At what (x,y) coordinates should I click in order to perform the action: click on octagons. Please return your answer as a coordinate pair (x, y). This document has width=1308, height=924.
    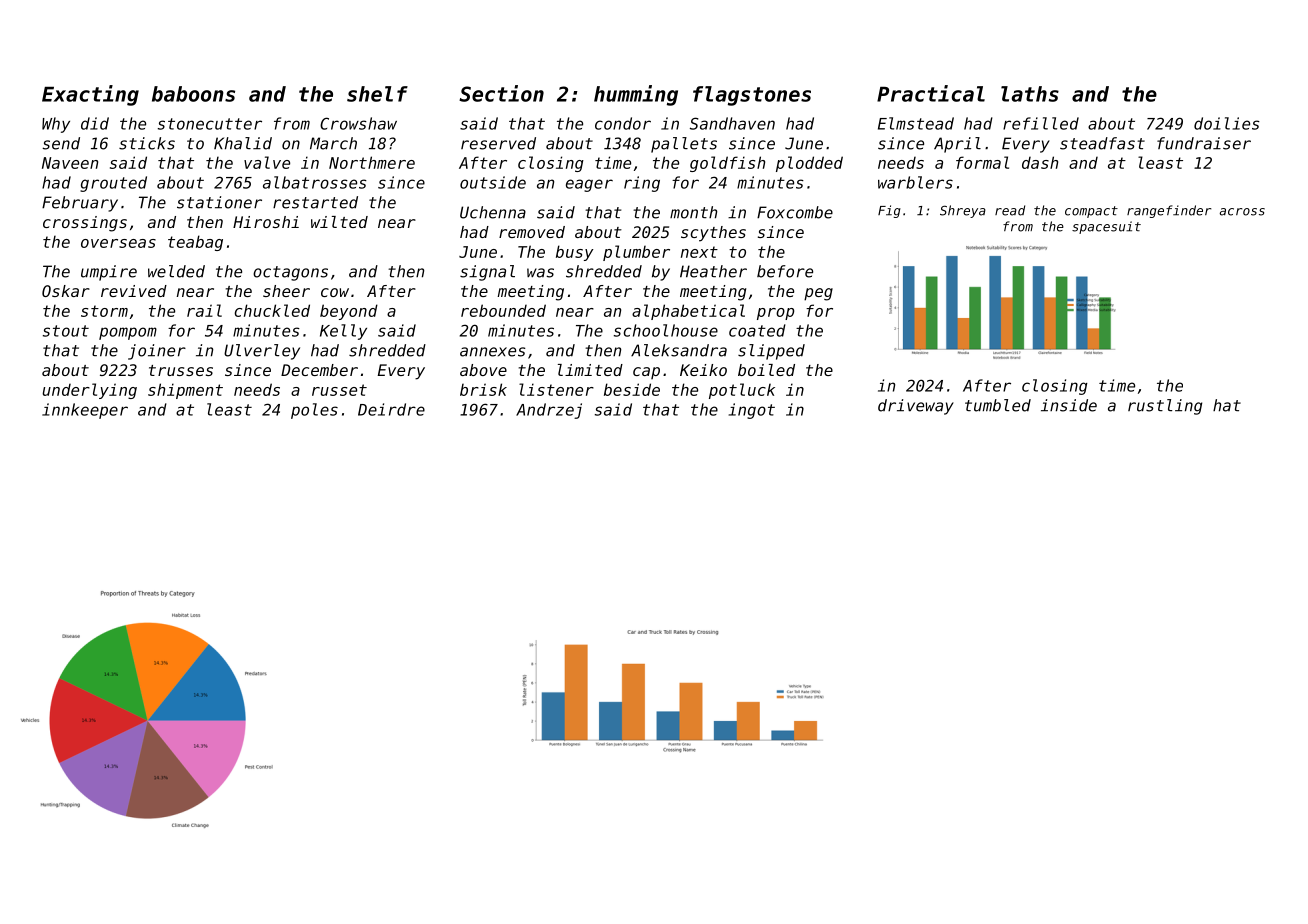
    Looking at the image, I should click on (290, 273).
